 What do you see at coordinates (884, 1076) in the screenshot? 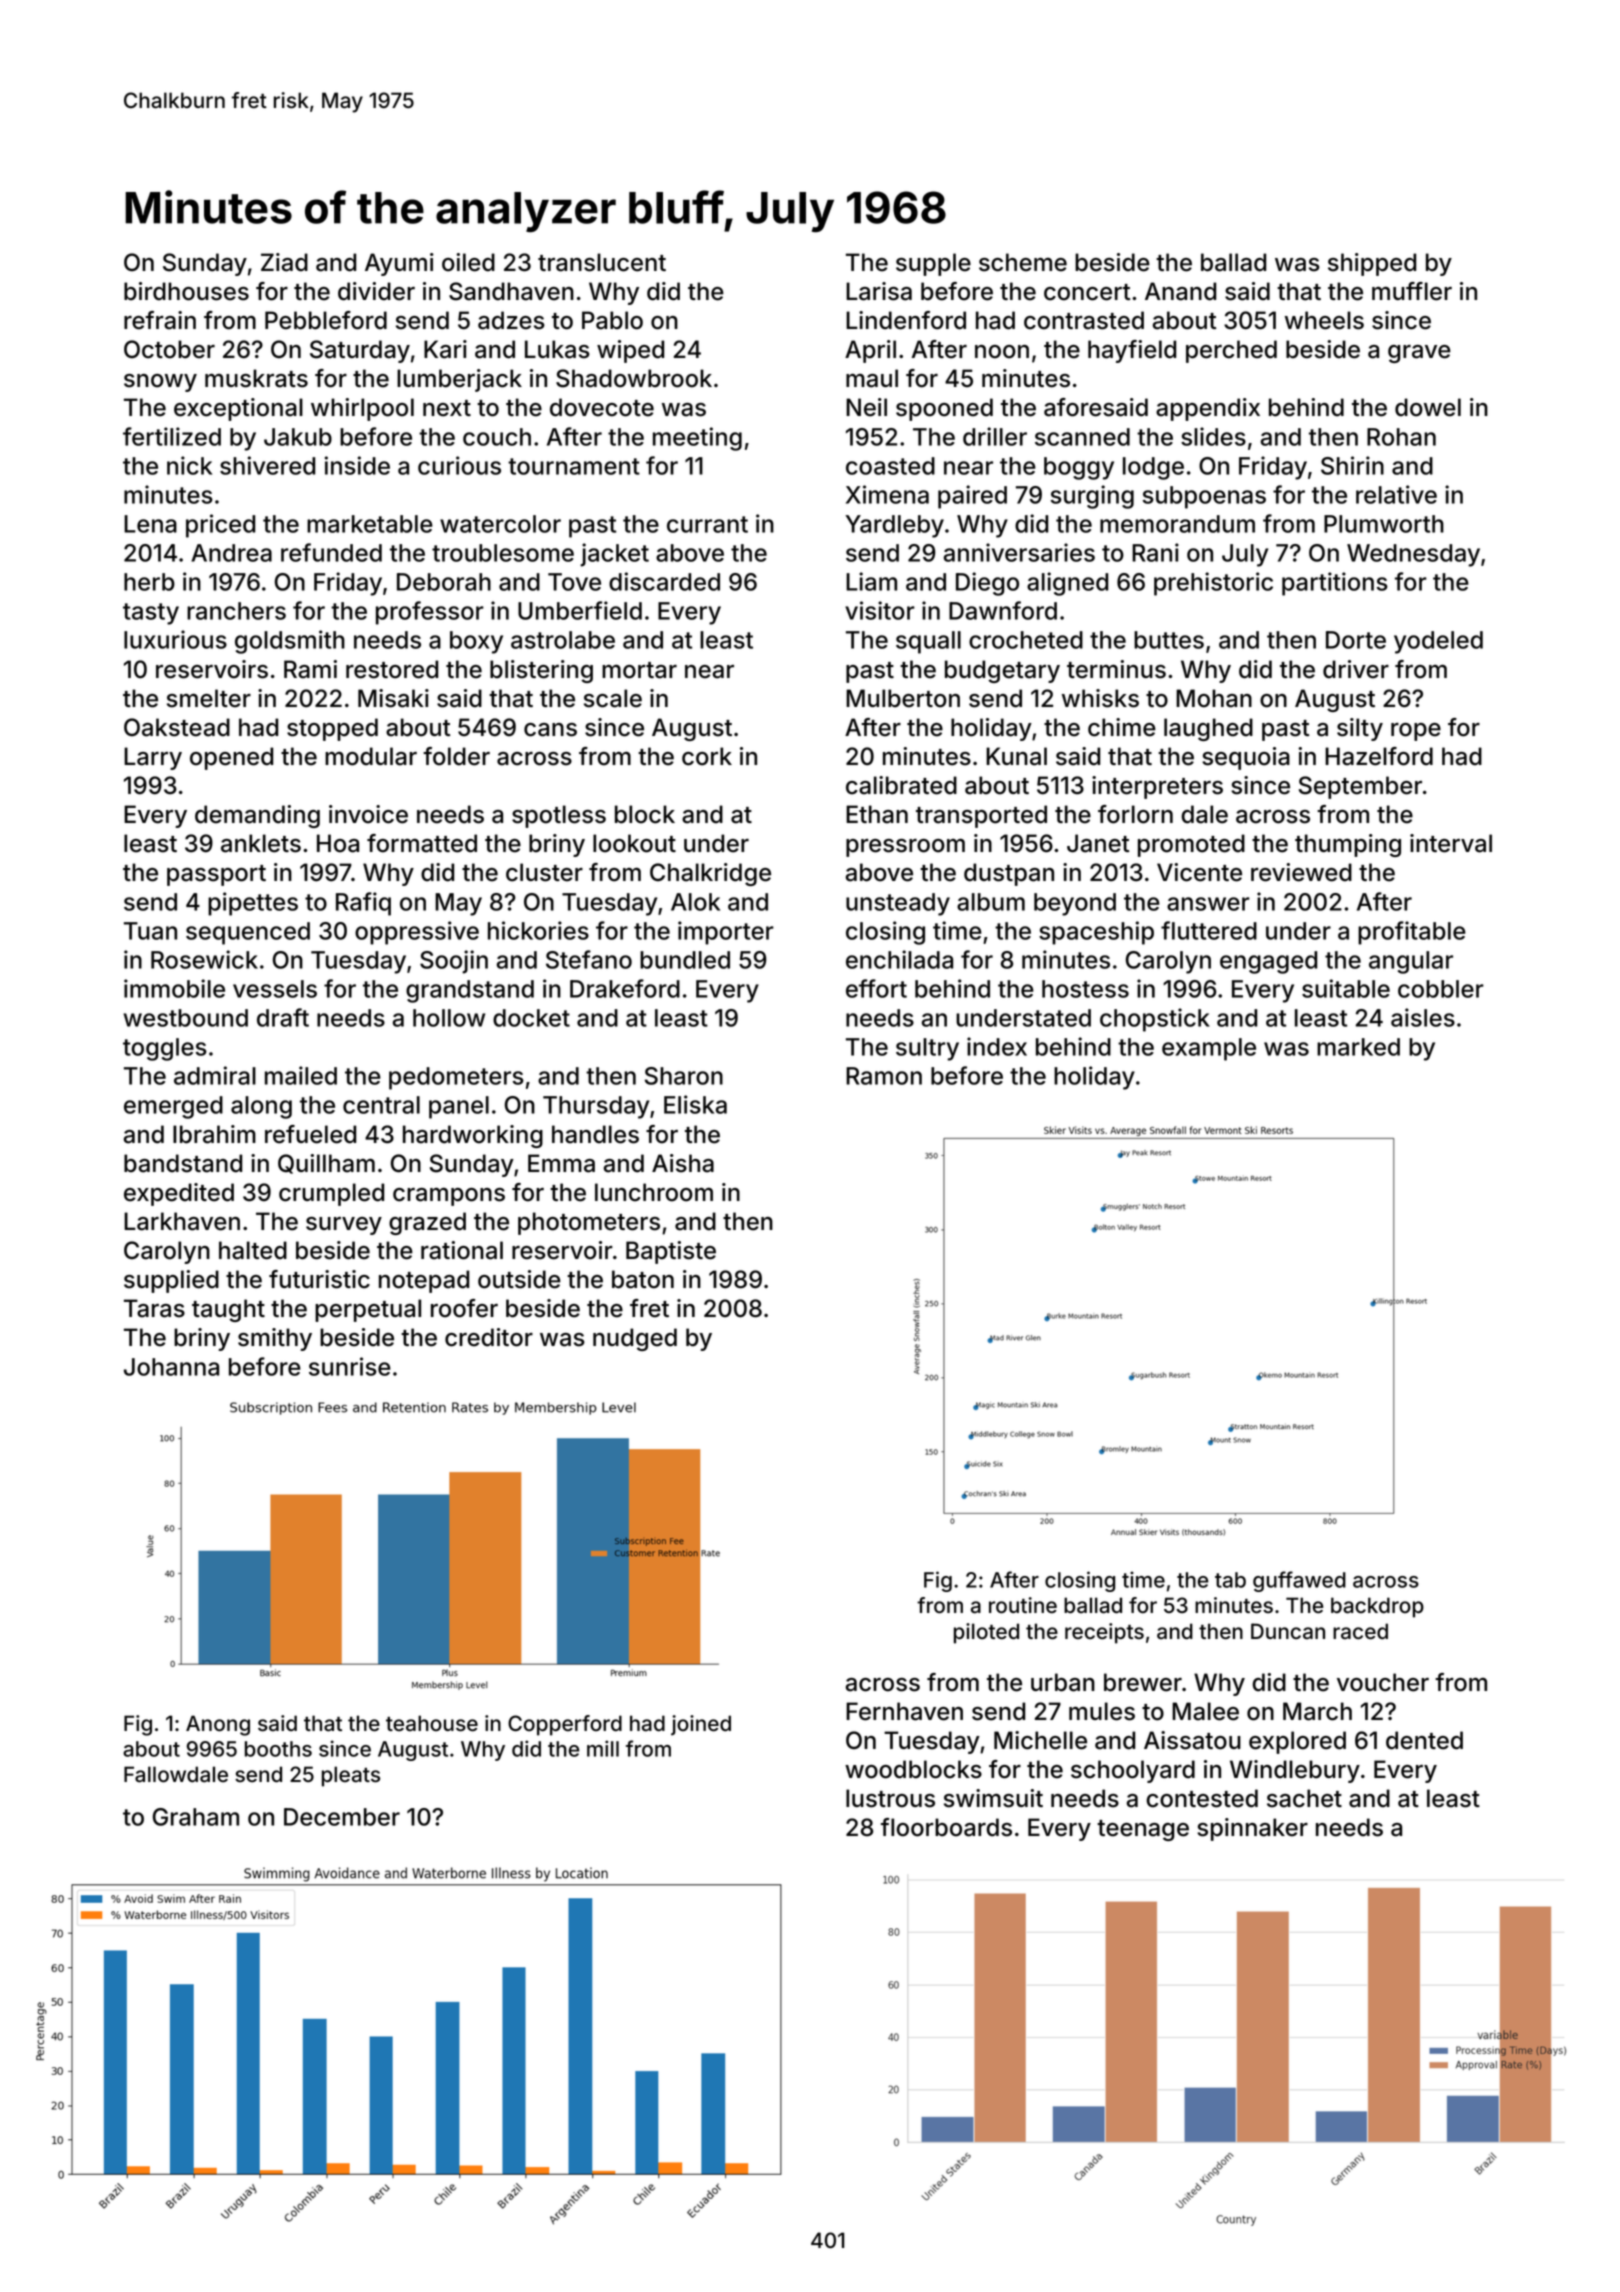
I see `Ramon` at bounding box center [884, 1076].
